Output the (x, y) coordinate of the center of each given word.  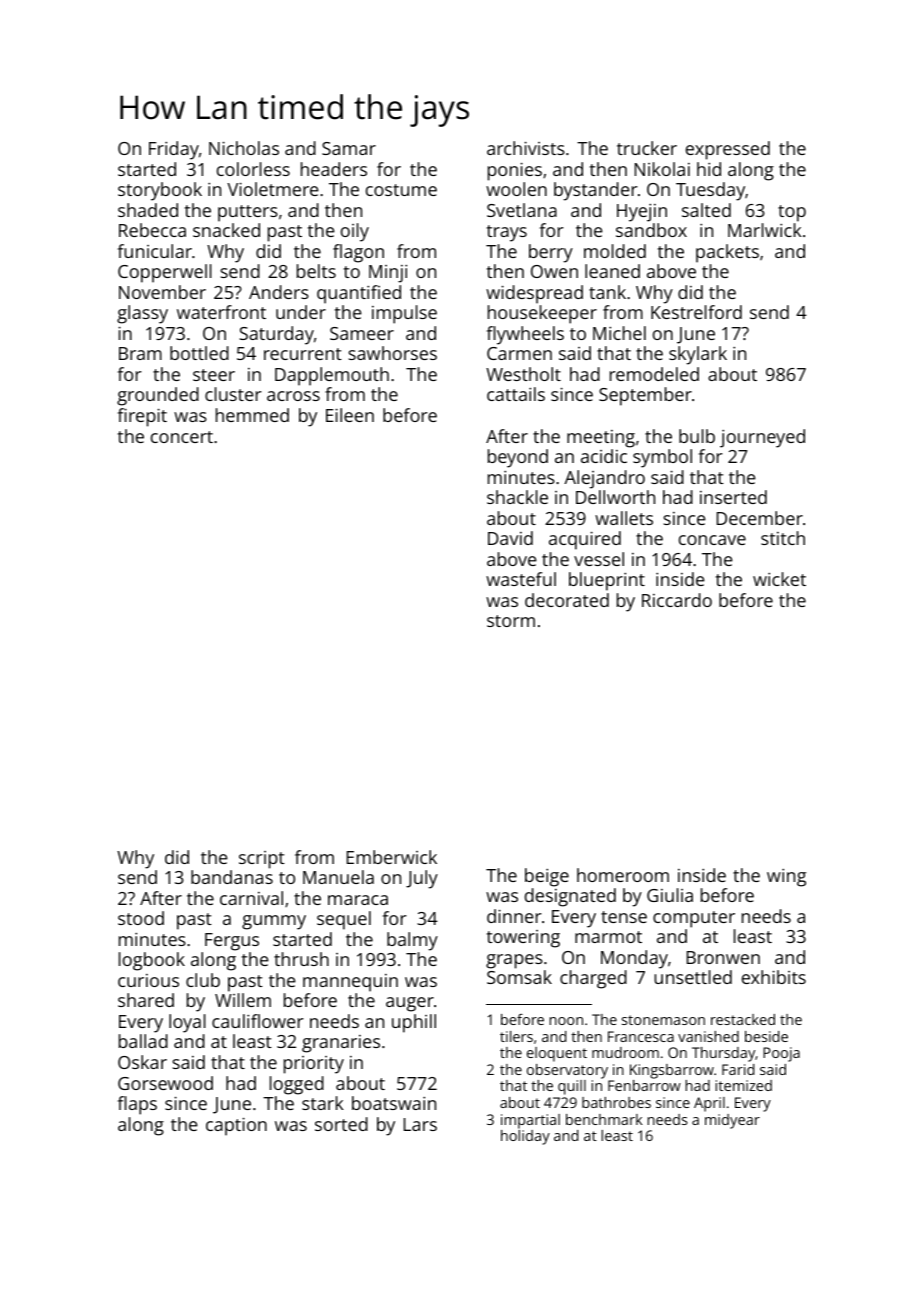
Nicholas (244, 148)
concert (182, 437)
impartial (530, 1121)
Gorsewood (165, 1083)
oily (355, 232)
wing (786, 878)
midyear (732, 1121)
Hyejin (642, 213)
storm (511, 621)
